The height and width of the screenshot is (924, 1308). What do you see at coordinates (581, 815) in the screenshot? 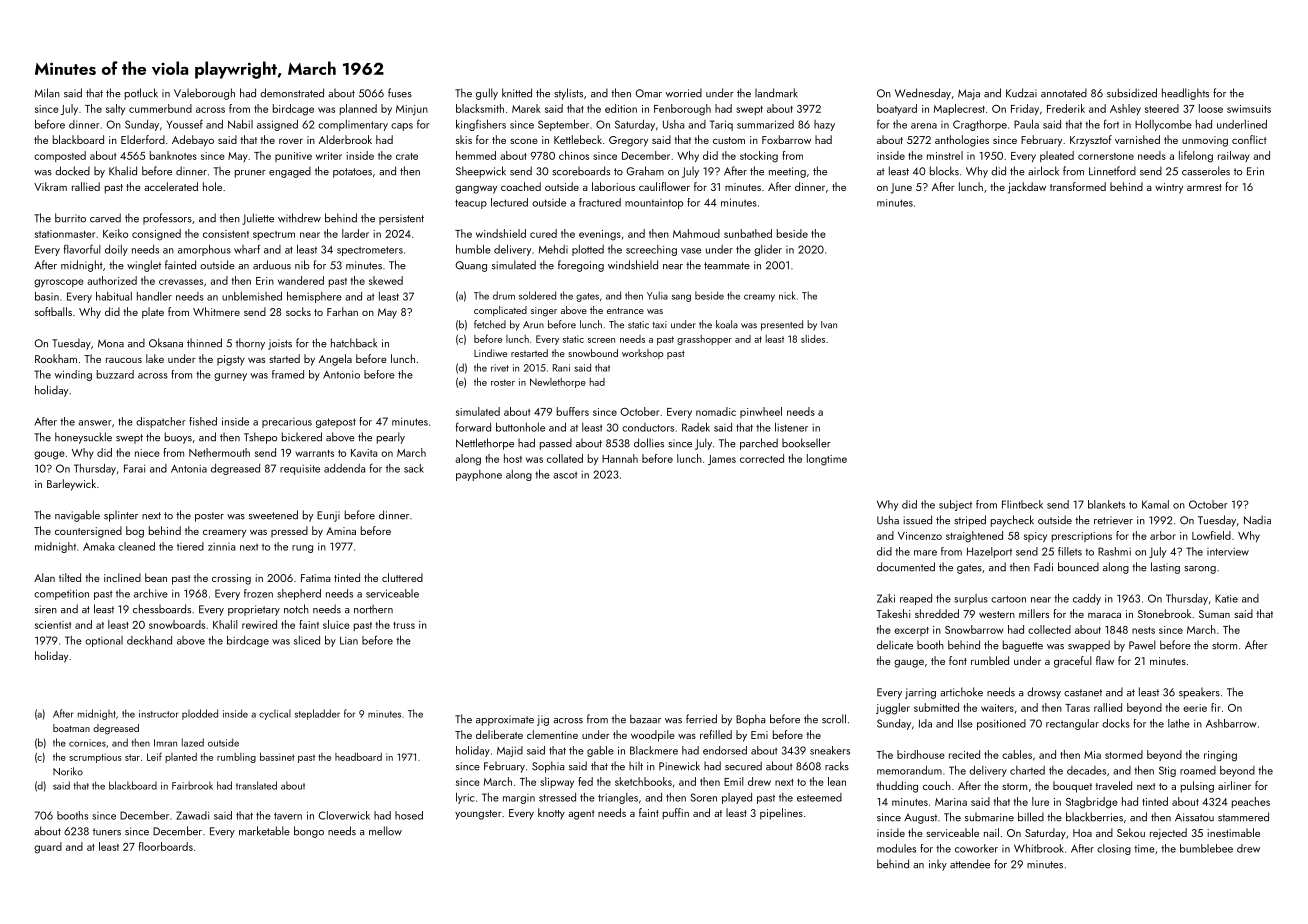
I see `agent` at bounding box center [581, 815].
